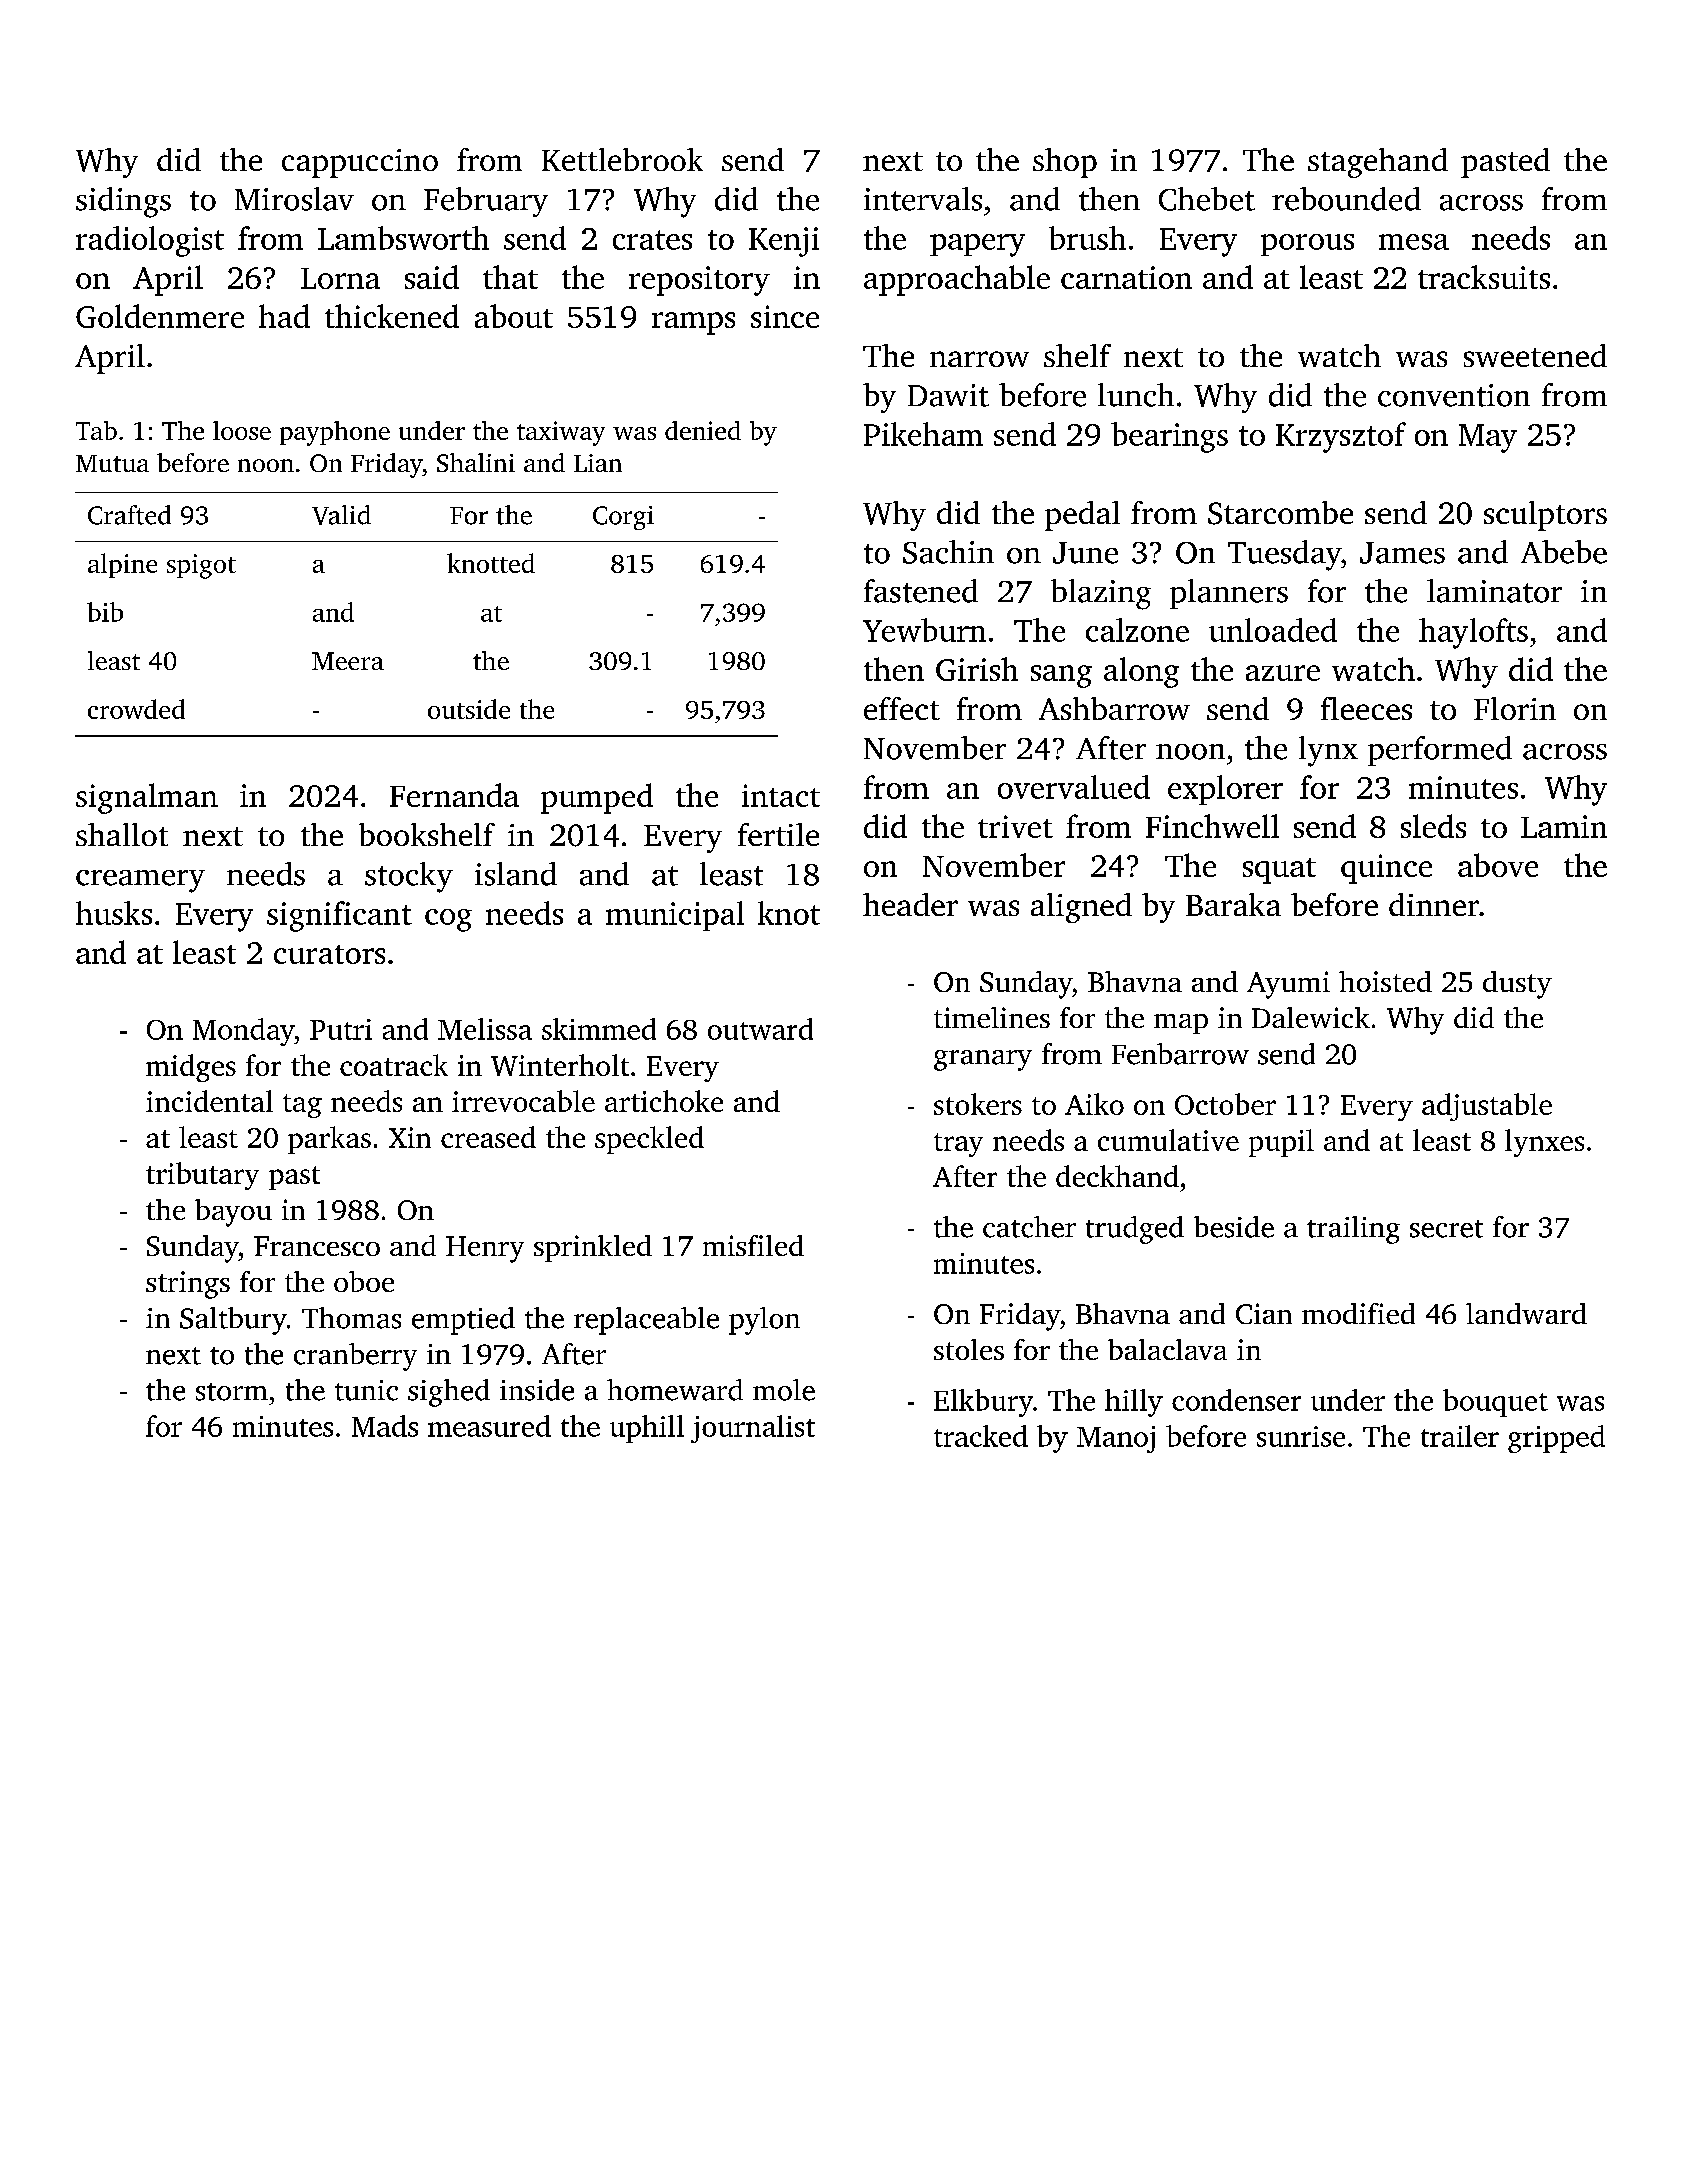 This document has height=2178, width=1683. What do you see at coordinates (385, 1426) in the document?
I see `Mads` at bounding box center [385, 1426].
